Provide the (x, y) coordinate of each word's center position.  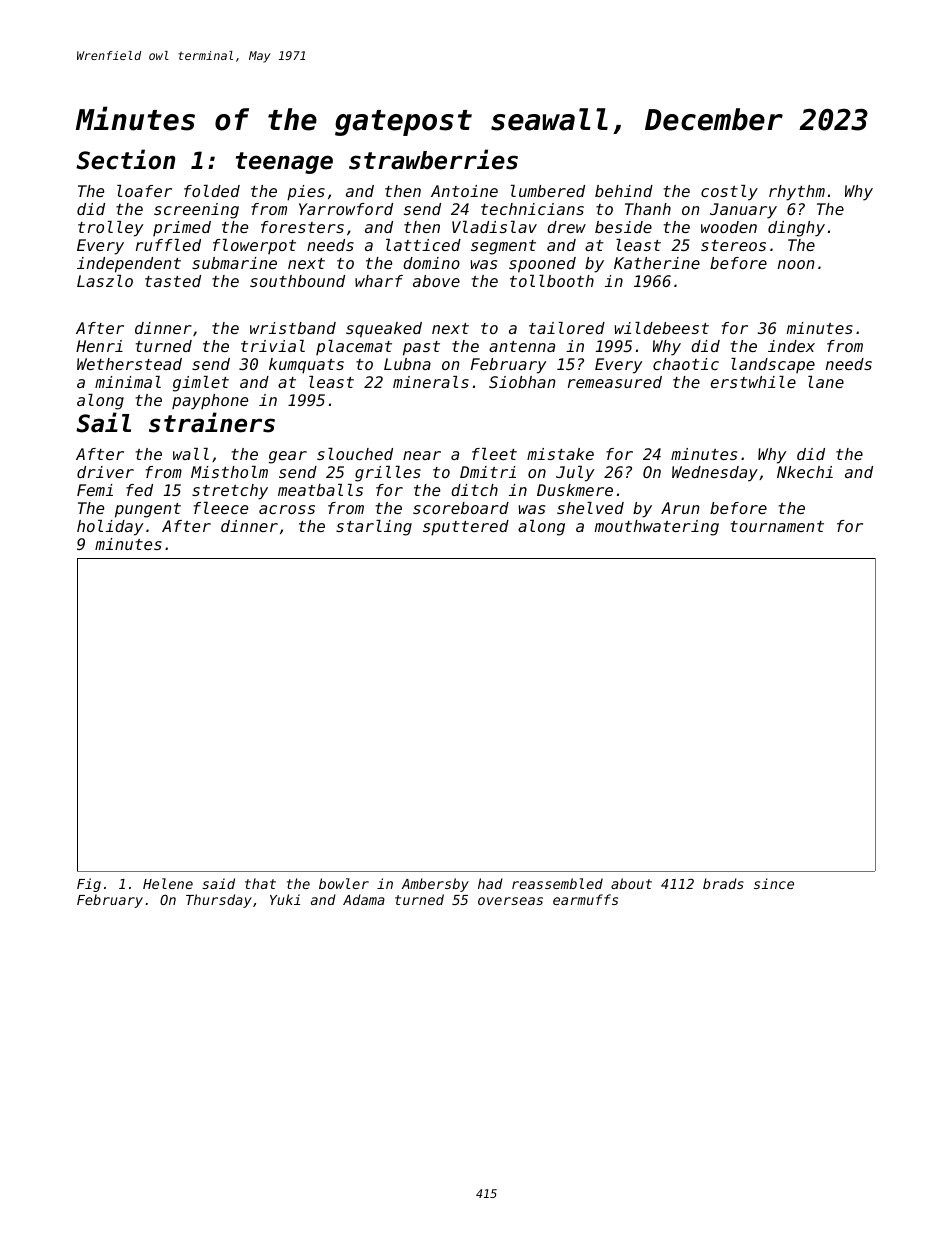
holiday (110, 528)
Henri (99, 346)
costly (729, 193)
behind (624, 191)
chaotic (686, 364)
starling (374, 528)
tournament (777, 526)
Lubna (407, 364)
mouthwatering (656, 528)
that (260, 883)
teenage (284, 163)
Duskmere (575, 490)
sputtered (466, 528)
